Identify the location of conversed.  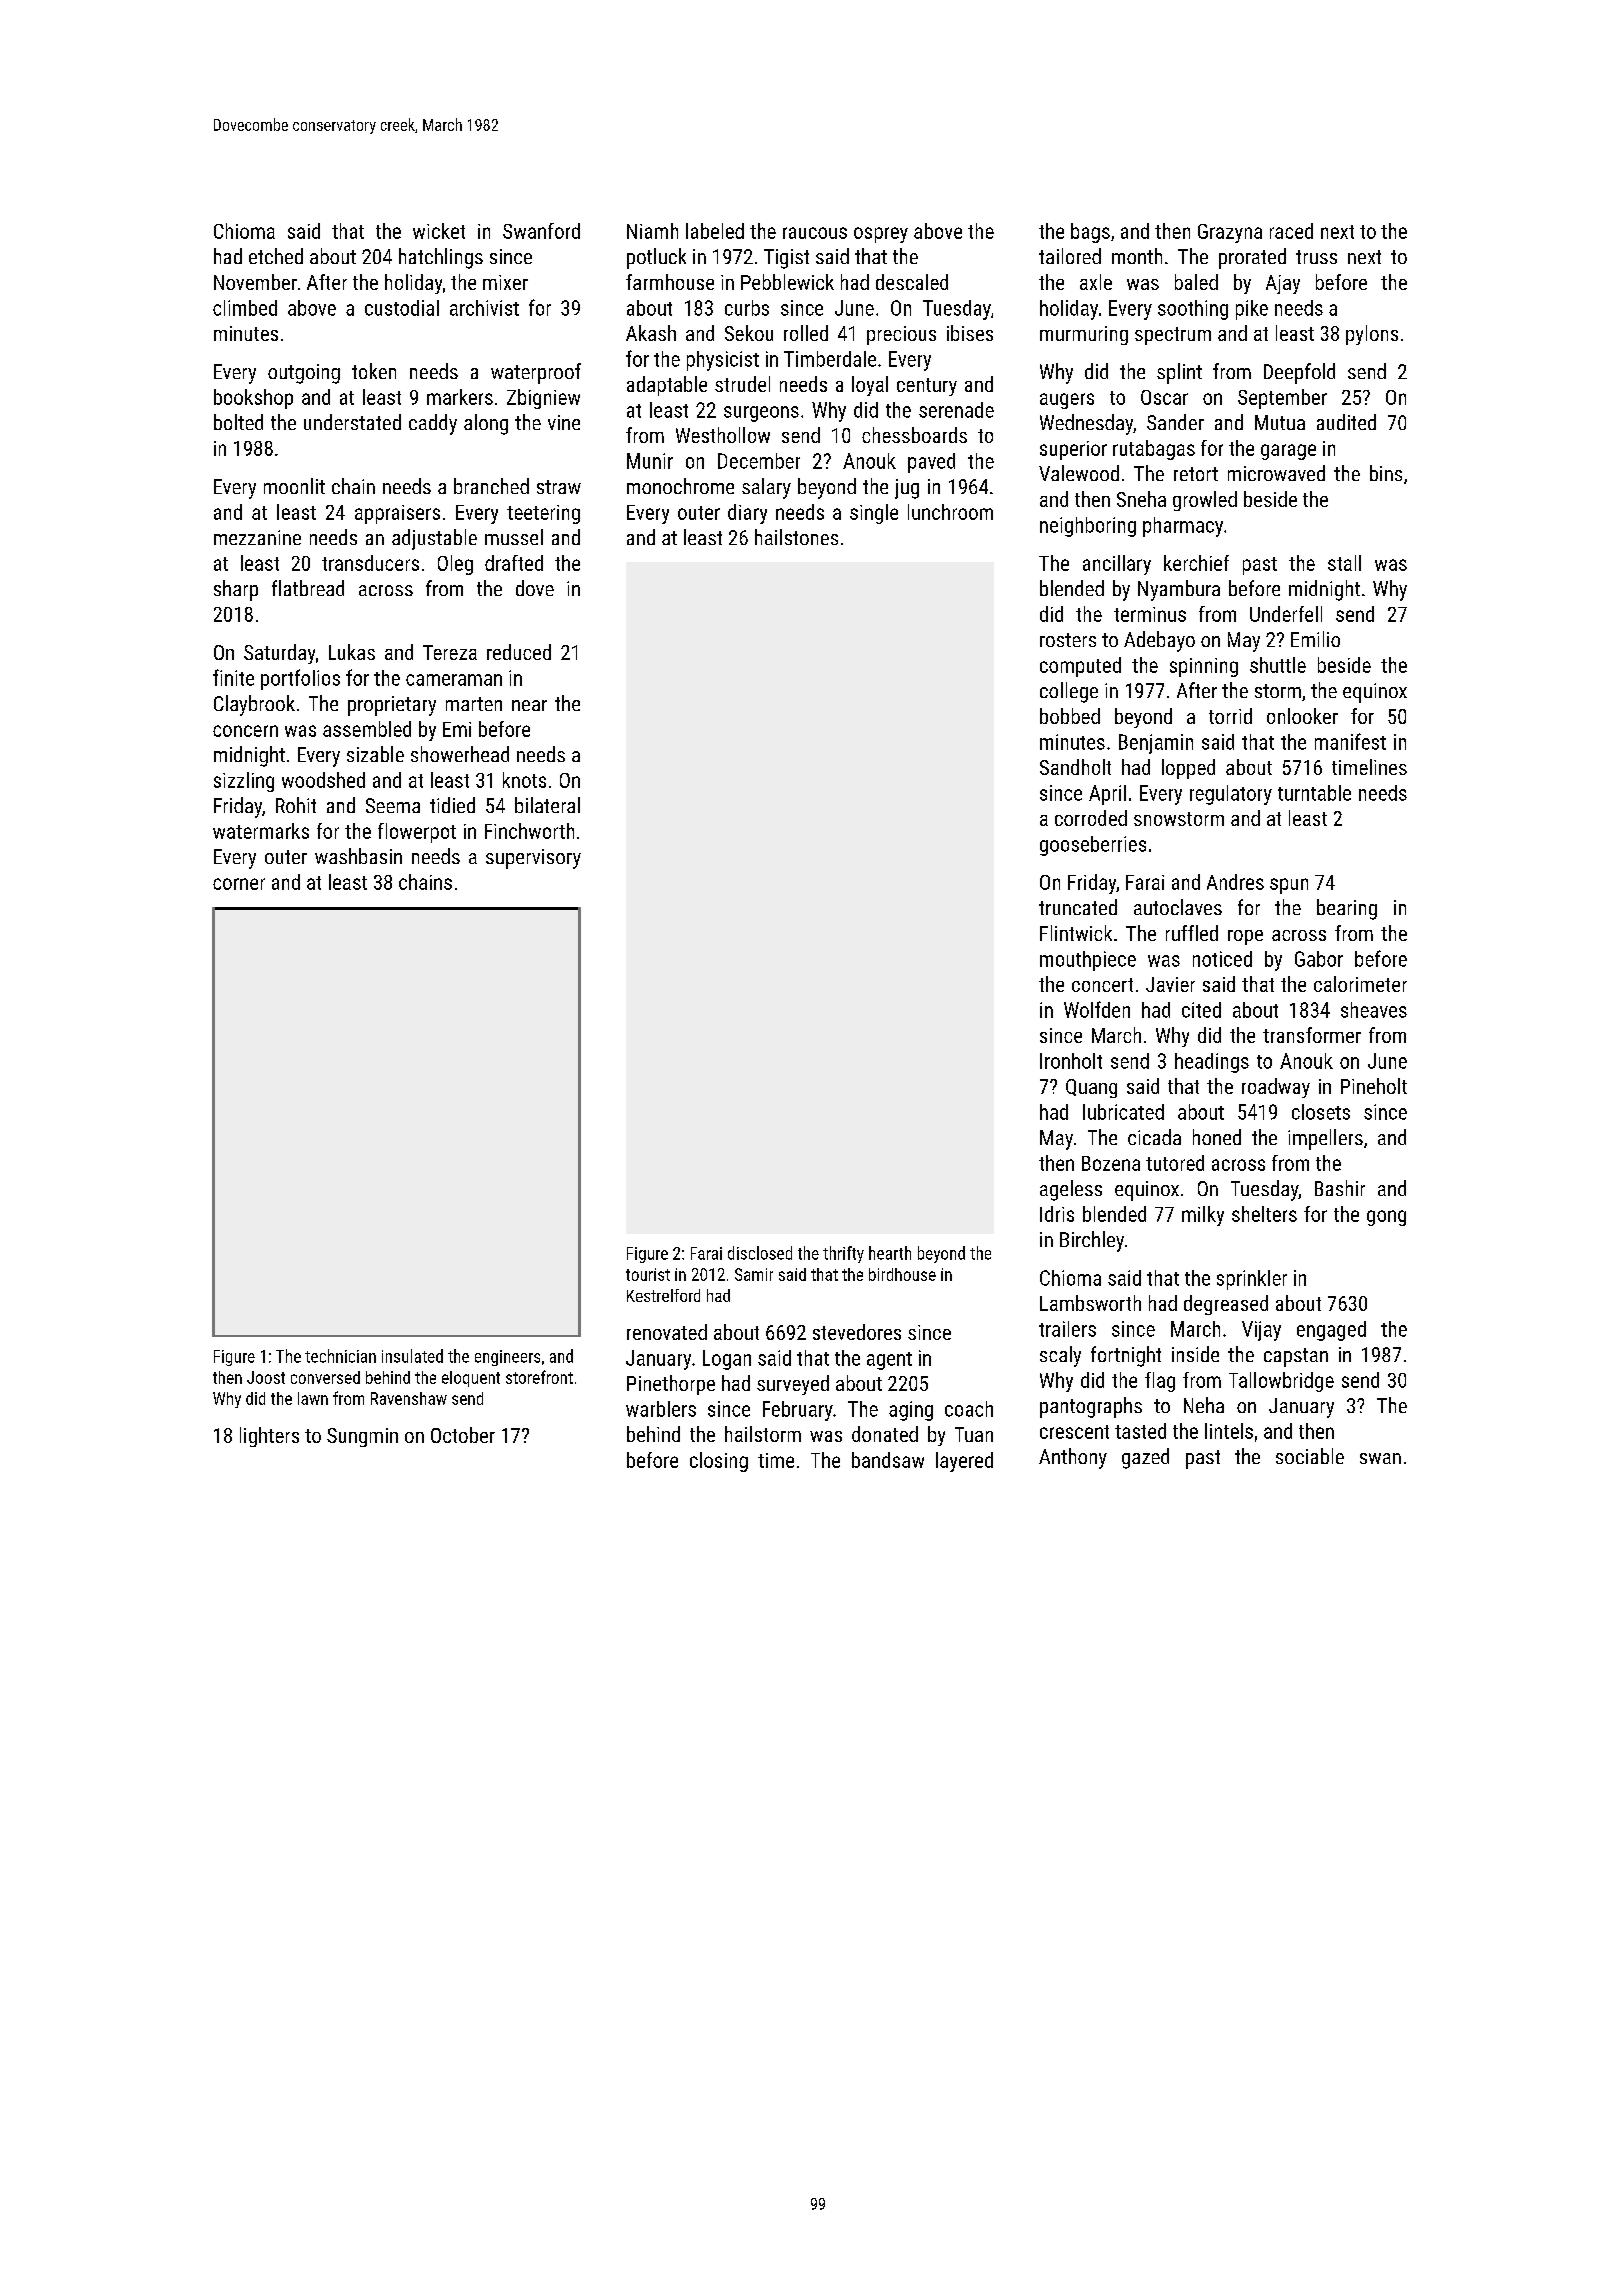
(325, 1377).
